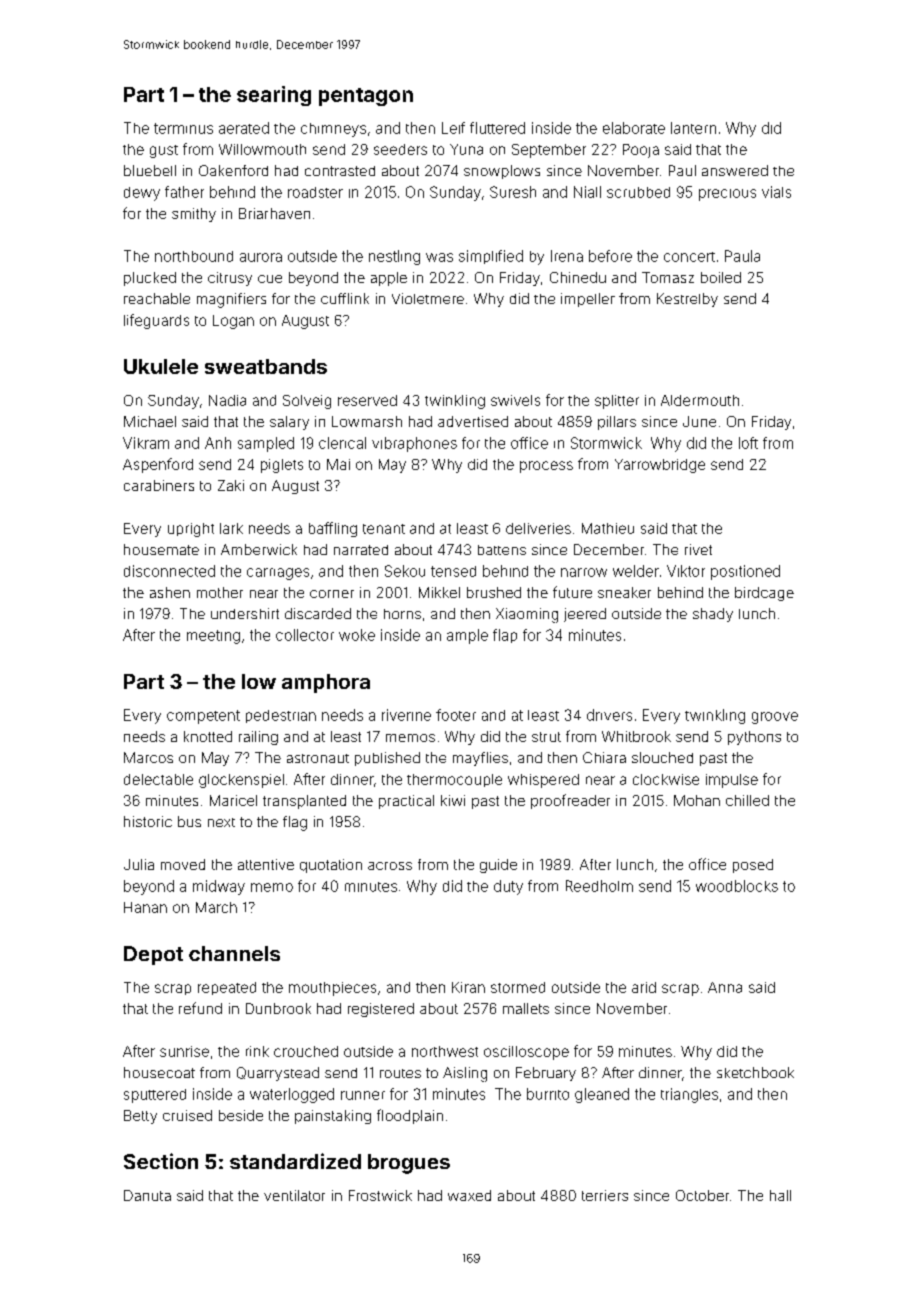 The image size is (924, 1308). What do you see at coordinates (610, 256) in the page?
I see `before` at bounding box center [610, 256].
